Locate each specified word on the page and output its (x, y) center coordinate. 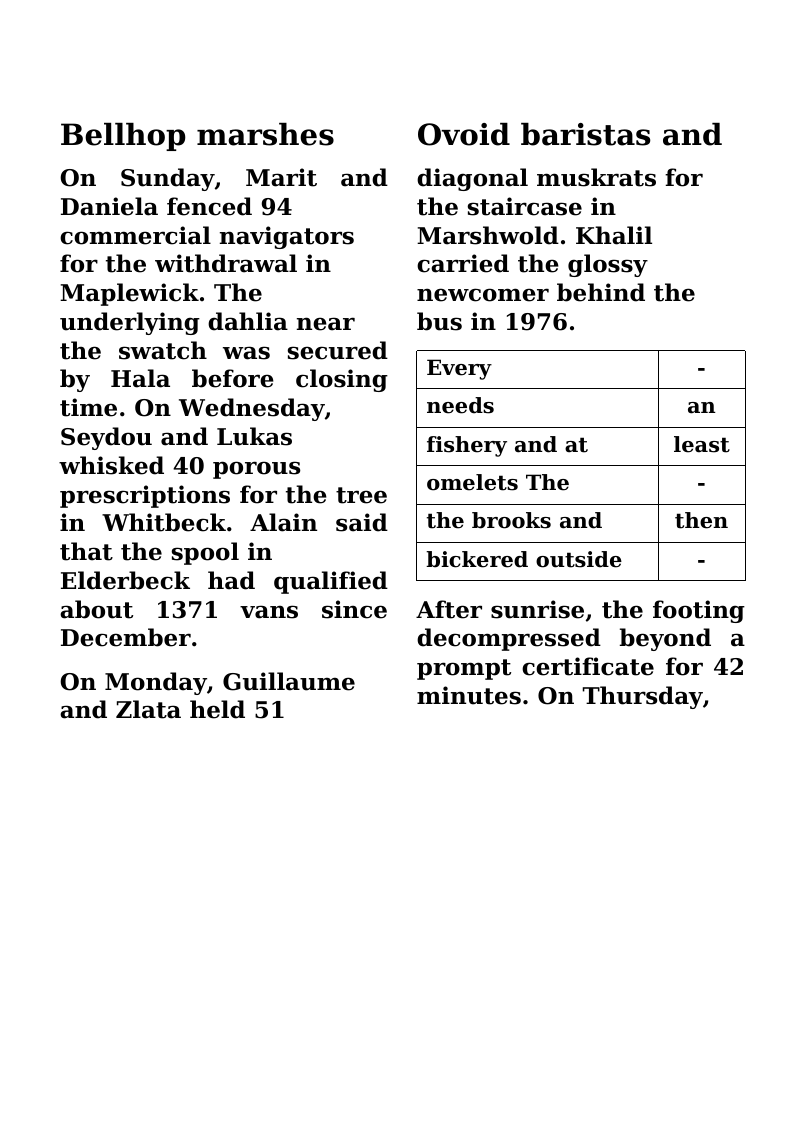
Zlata (148, 709)
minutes (469, 695)
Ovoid (464, 134)
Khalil (614, 235)
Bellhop (123, 137)
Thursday (643, 697)
